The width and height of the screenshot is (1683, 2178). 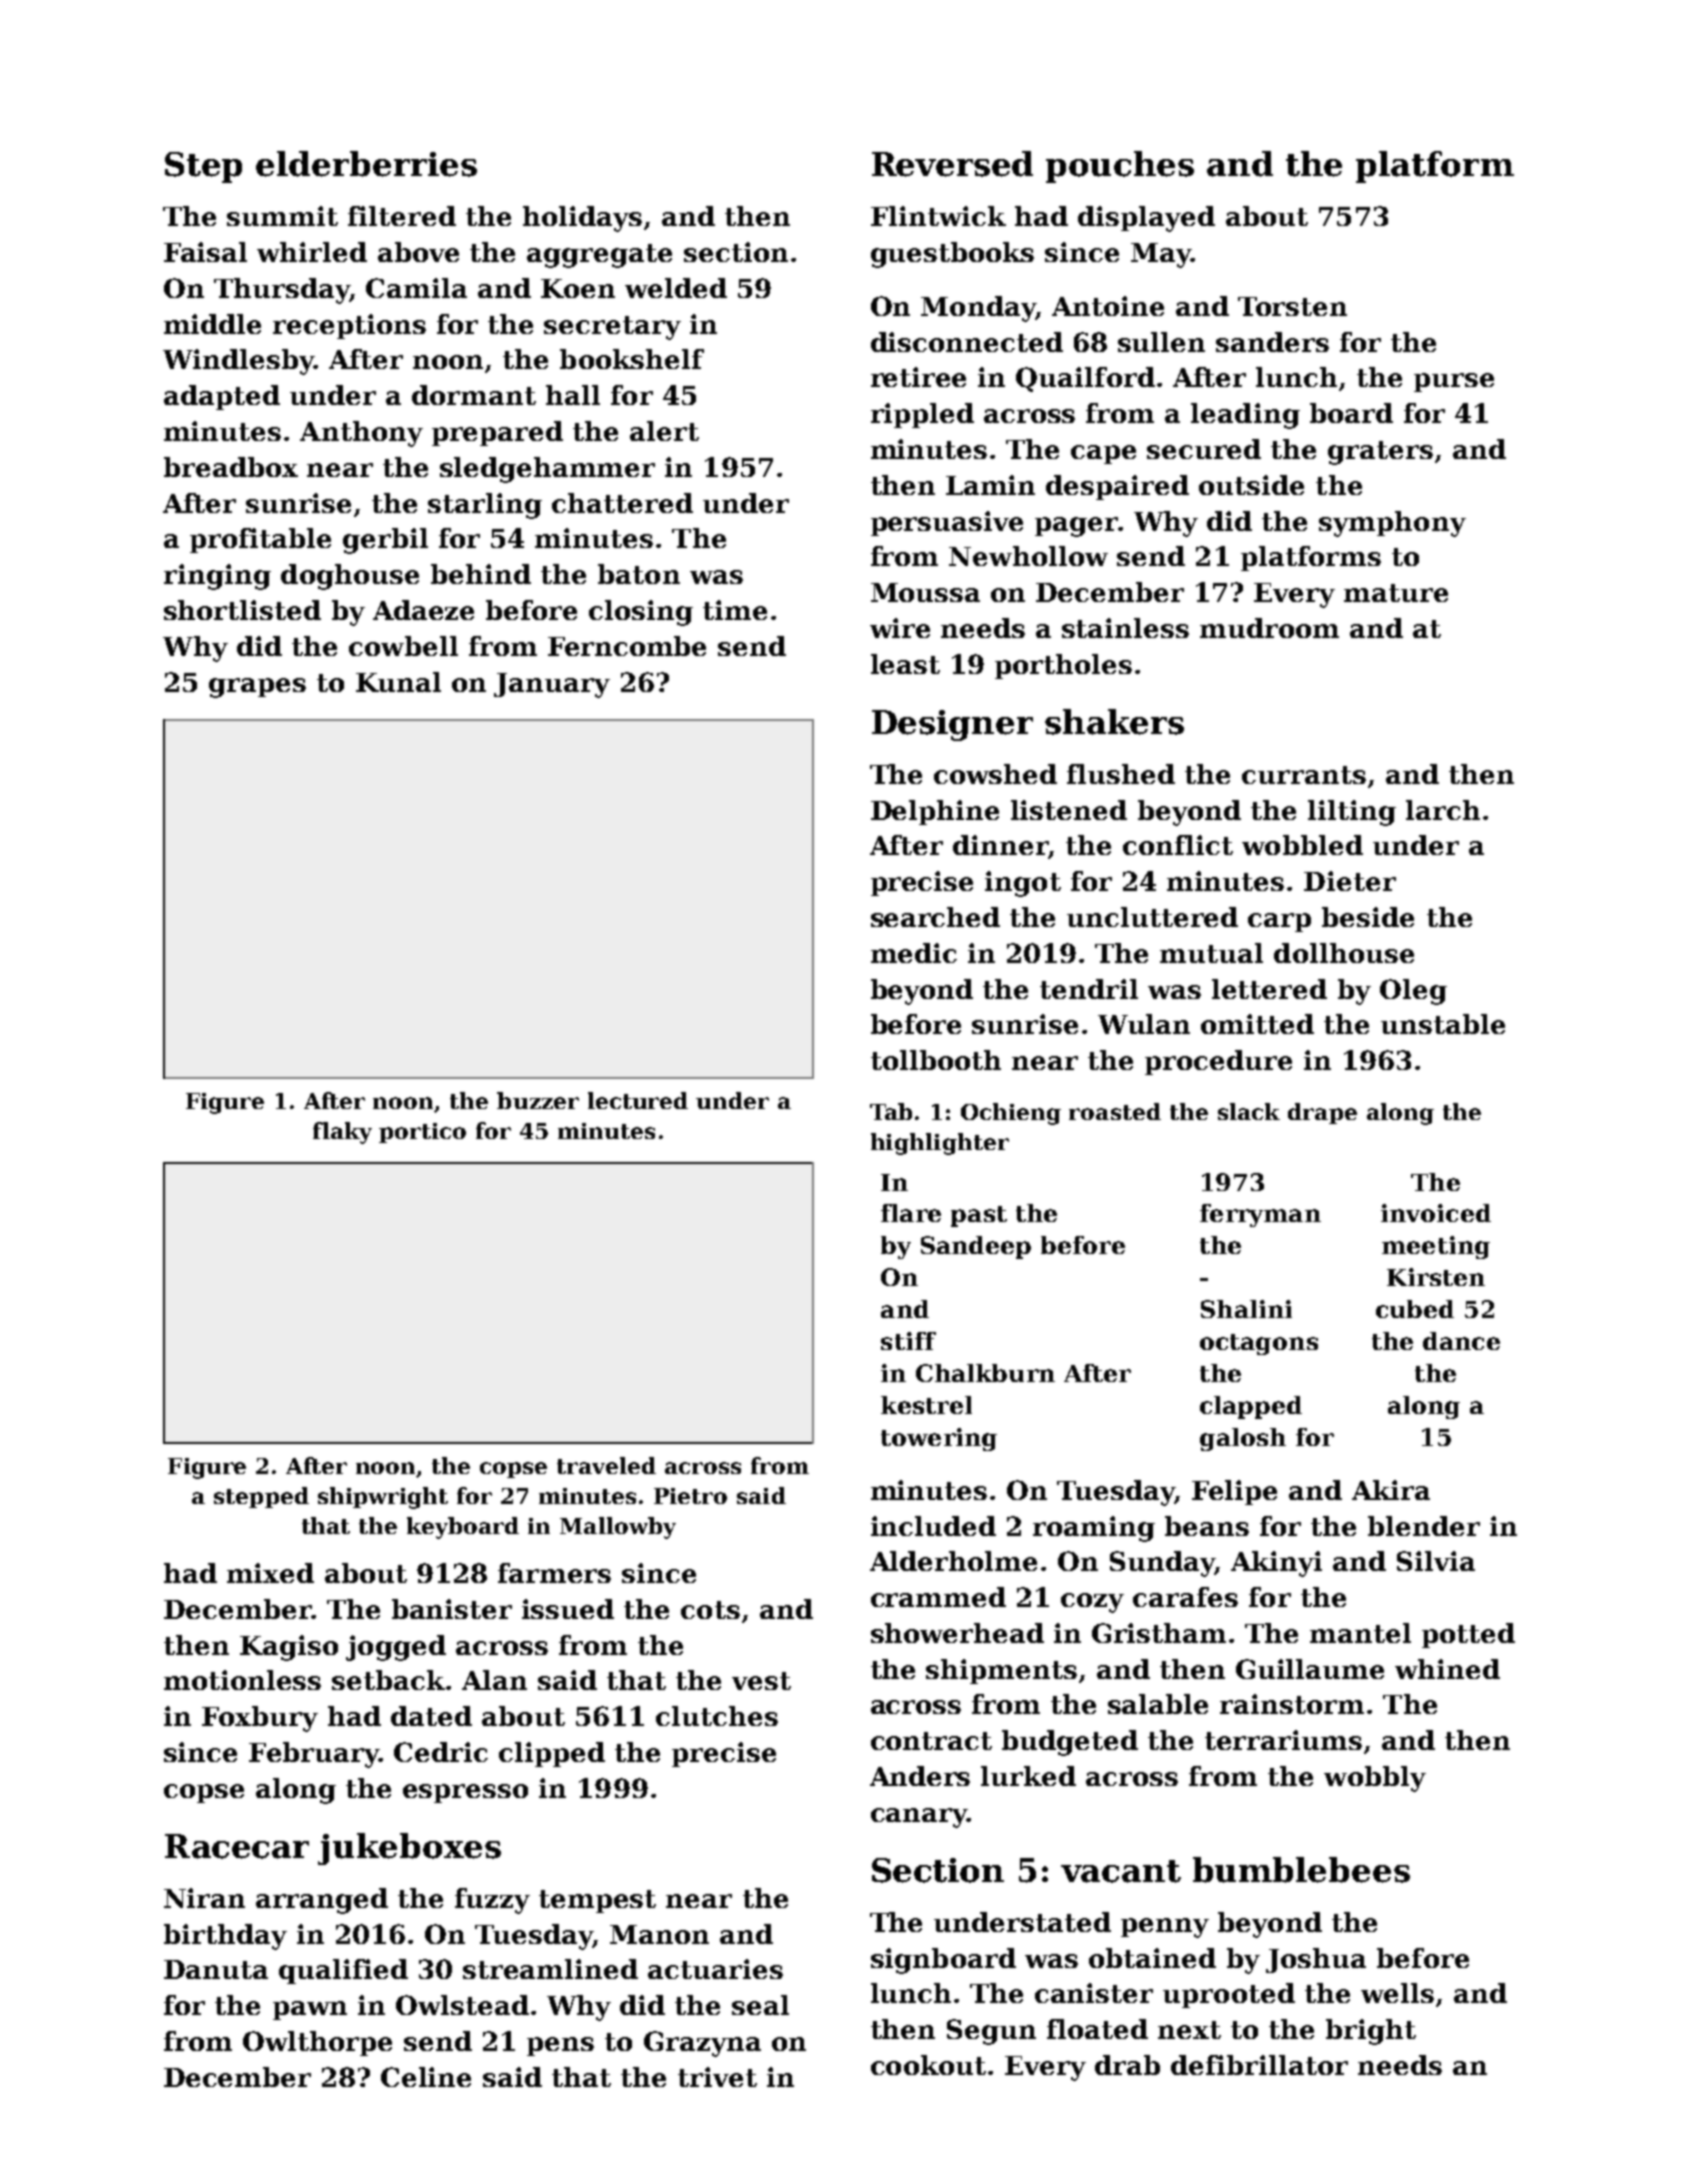 I want to click on flare, so click(x=911, y=1213).
